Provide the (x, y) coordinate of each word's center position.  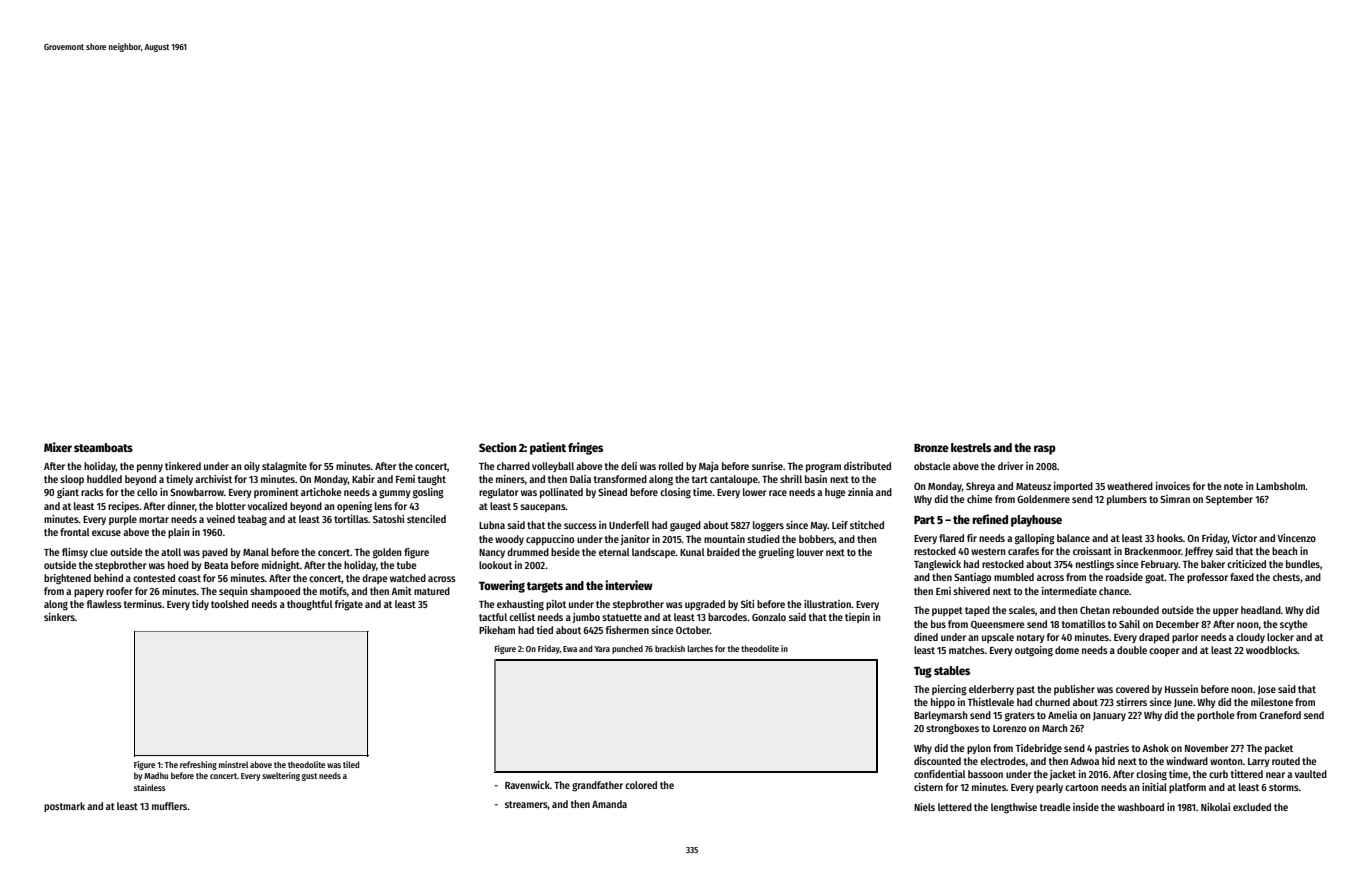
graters (1020, 717)
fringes (585, 448)
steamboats (103, 447)
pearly (1049, 788)
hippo (943, 703)
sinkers (59, 617)
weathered (1130, 486)
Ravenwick (527, 785)
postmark (64, 807)
